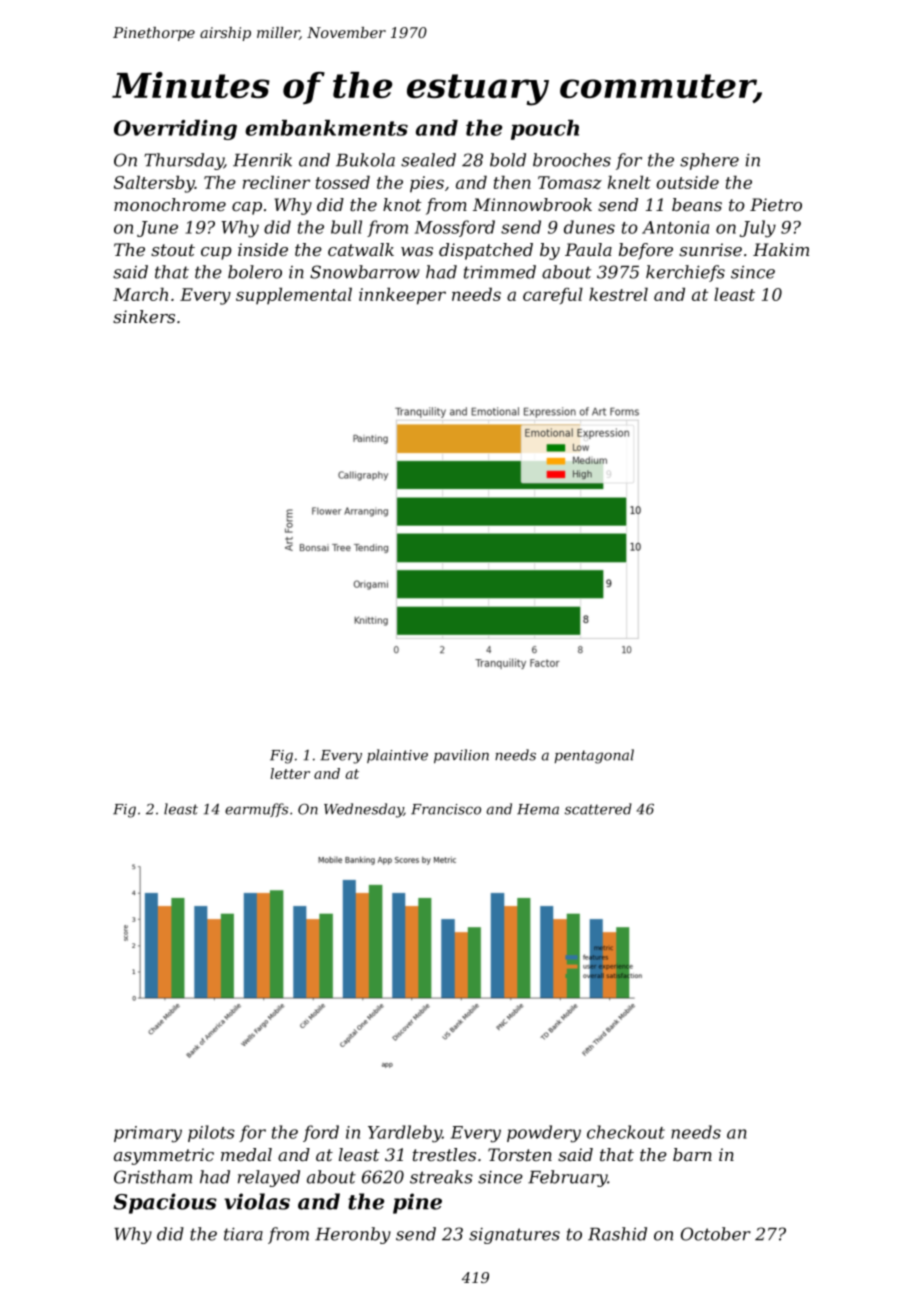 The image size is (924, 1308). I want to click on Francisco, so click(446, 809).
